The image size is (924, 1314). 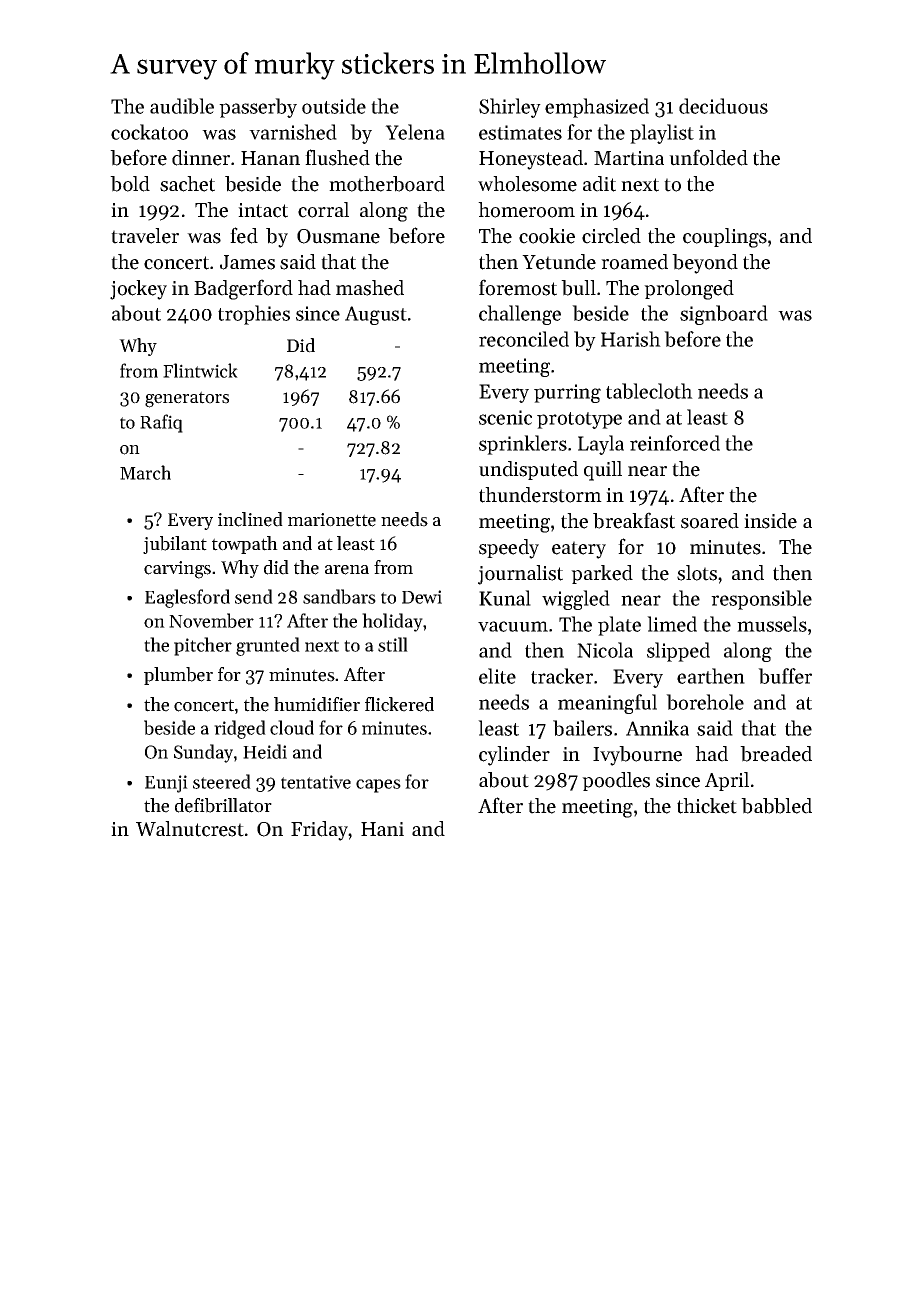 What do you see at coordinates (149, 132) in the image?
I see `cockatoo` at bounding box center [149, 132].
